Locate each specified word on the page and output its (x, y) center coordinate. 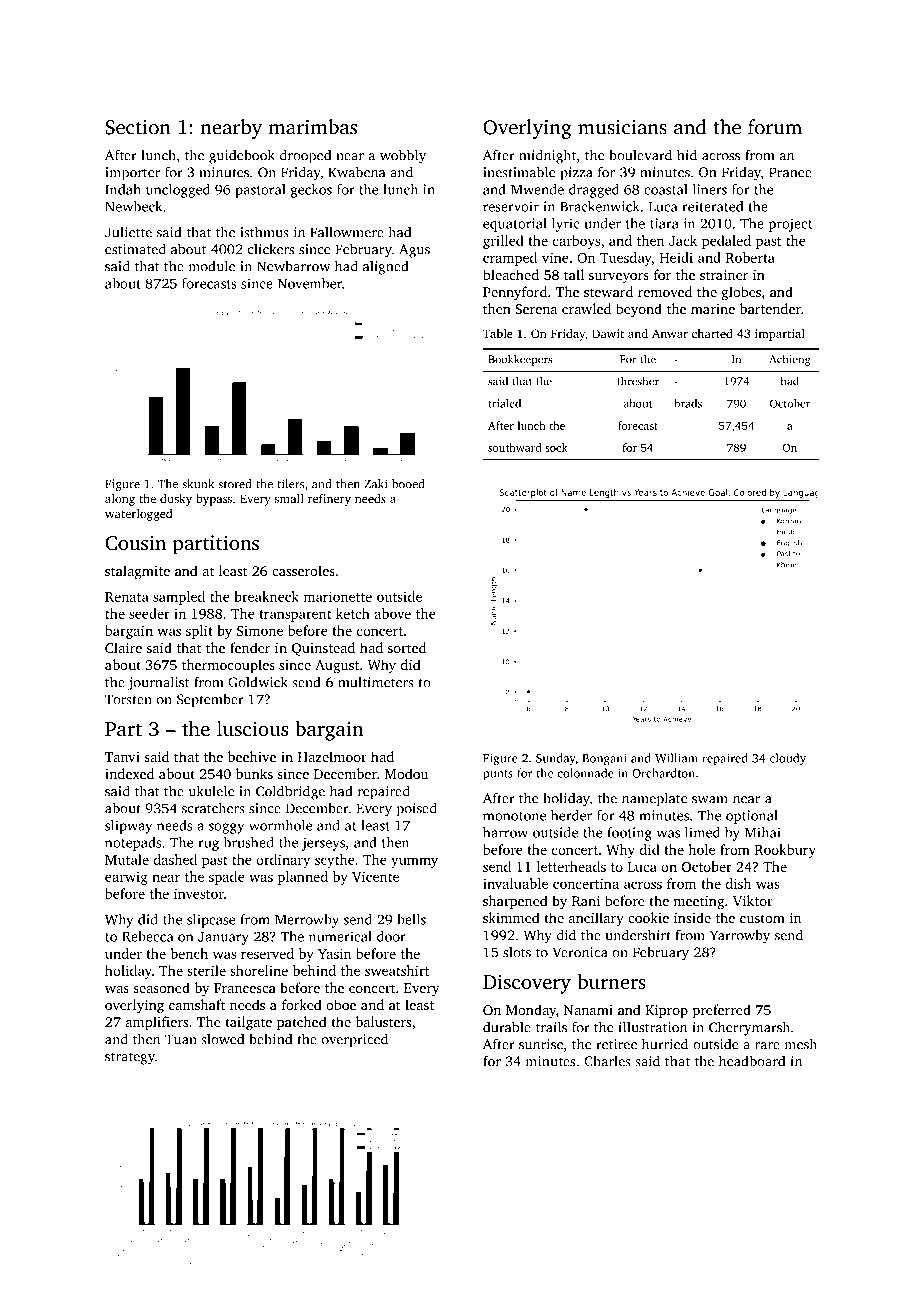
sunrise (541, 1044)
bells (411, 919)
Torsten (128, 699)
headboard (752, 1061)
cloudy (788, 759)
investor (199, 893)
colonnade (585, 773)
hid (687, 155)
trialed (504, 403)
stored (235, 484)
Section (138, 127)
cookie (648, 917)
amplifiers (157, 1023)
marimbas (313, 127)
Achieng (790, 360)
